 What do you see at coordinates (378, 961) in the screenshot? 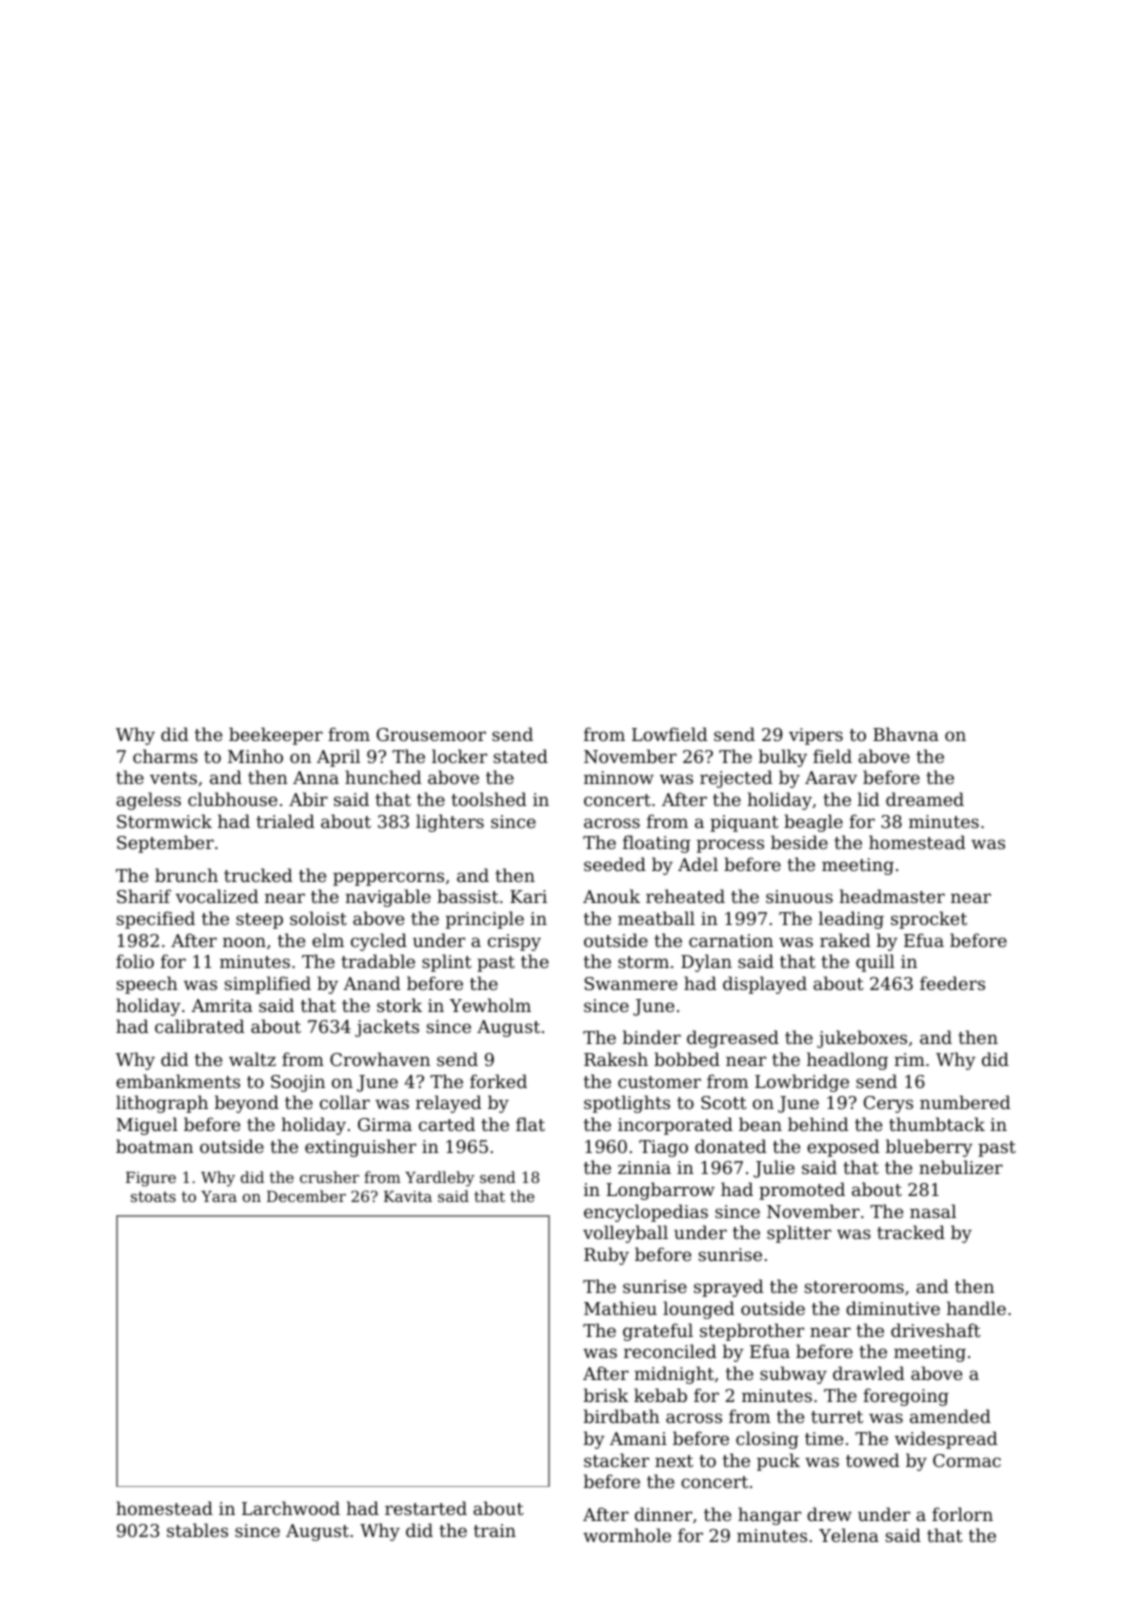
I see `tradable` at bounding box center [378, 961].
